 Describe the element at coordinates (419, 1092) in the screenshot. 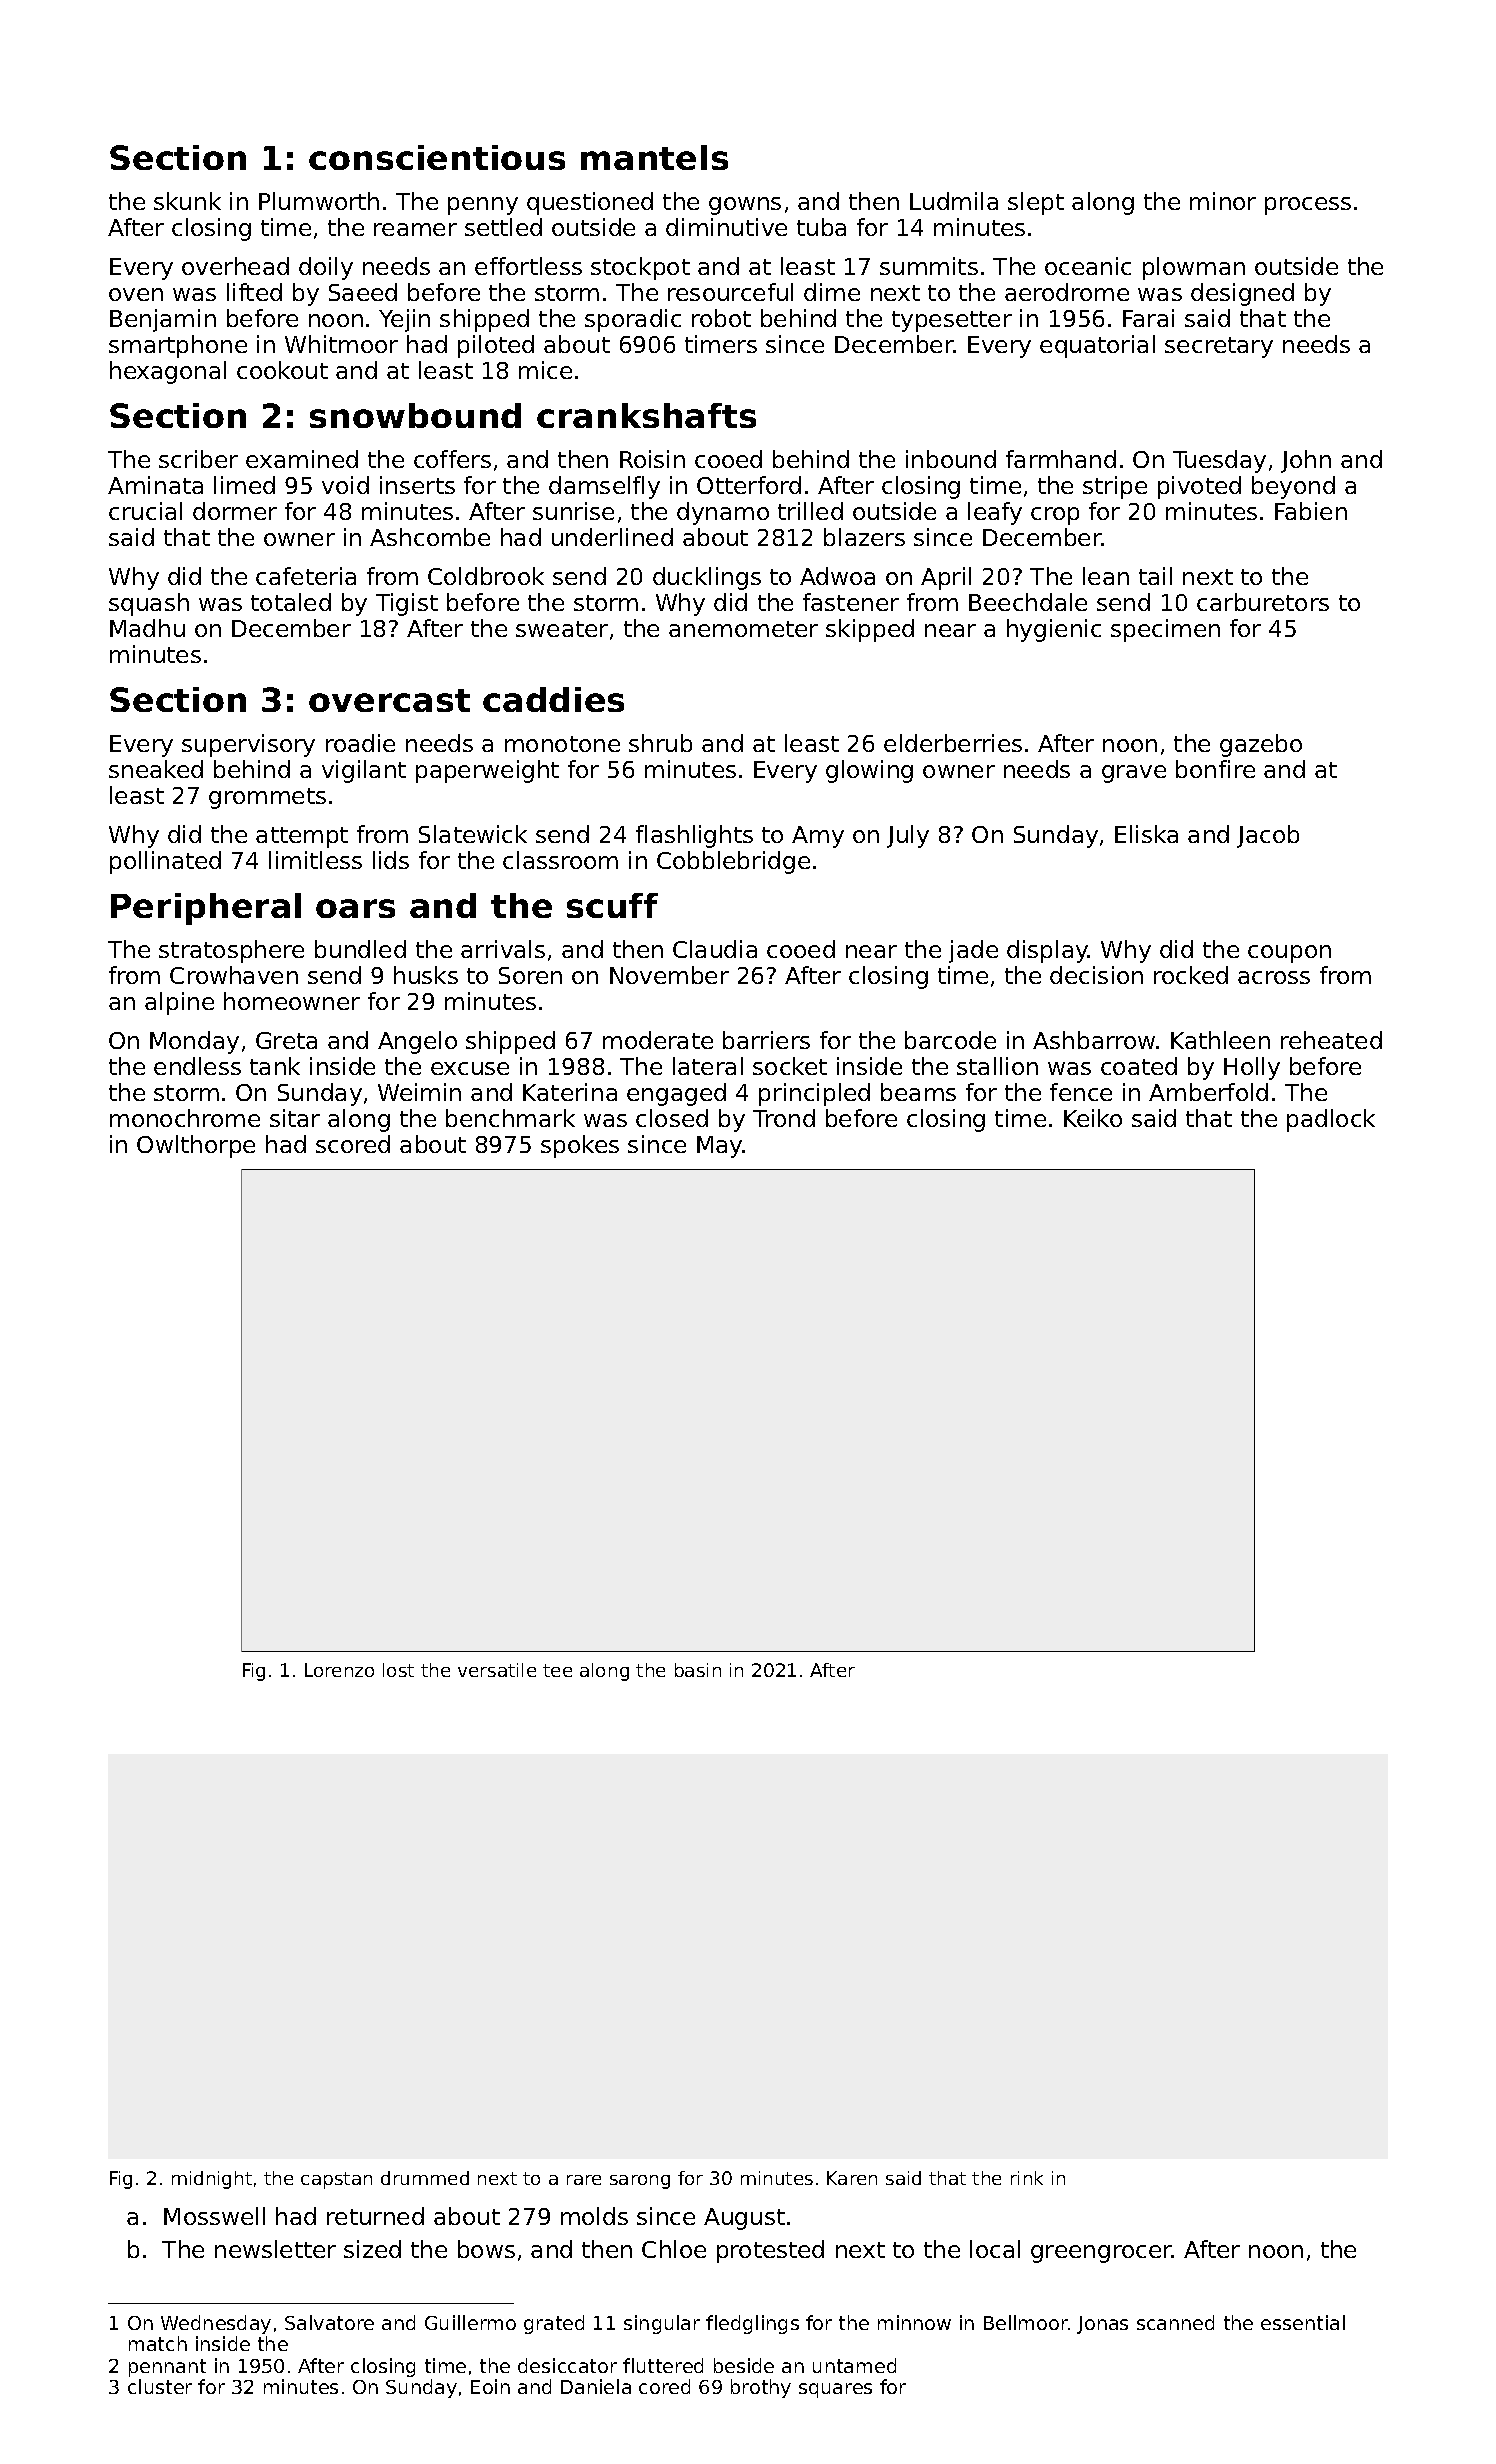

I see `Weimin` at that location.
